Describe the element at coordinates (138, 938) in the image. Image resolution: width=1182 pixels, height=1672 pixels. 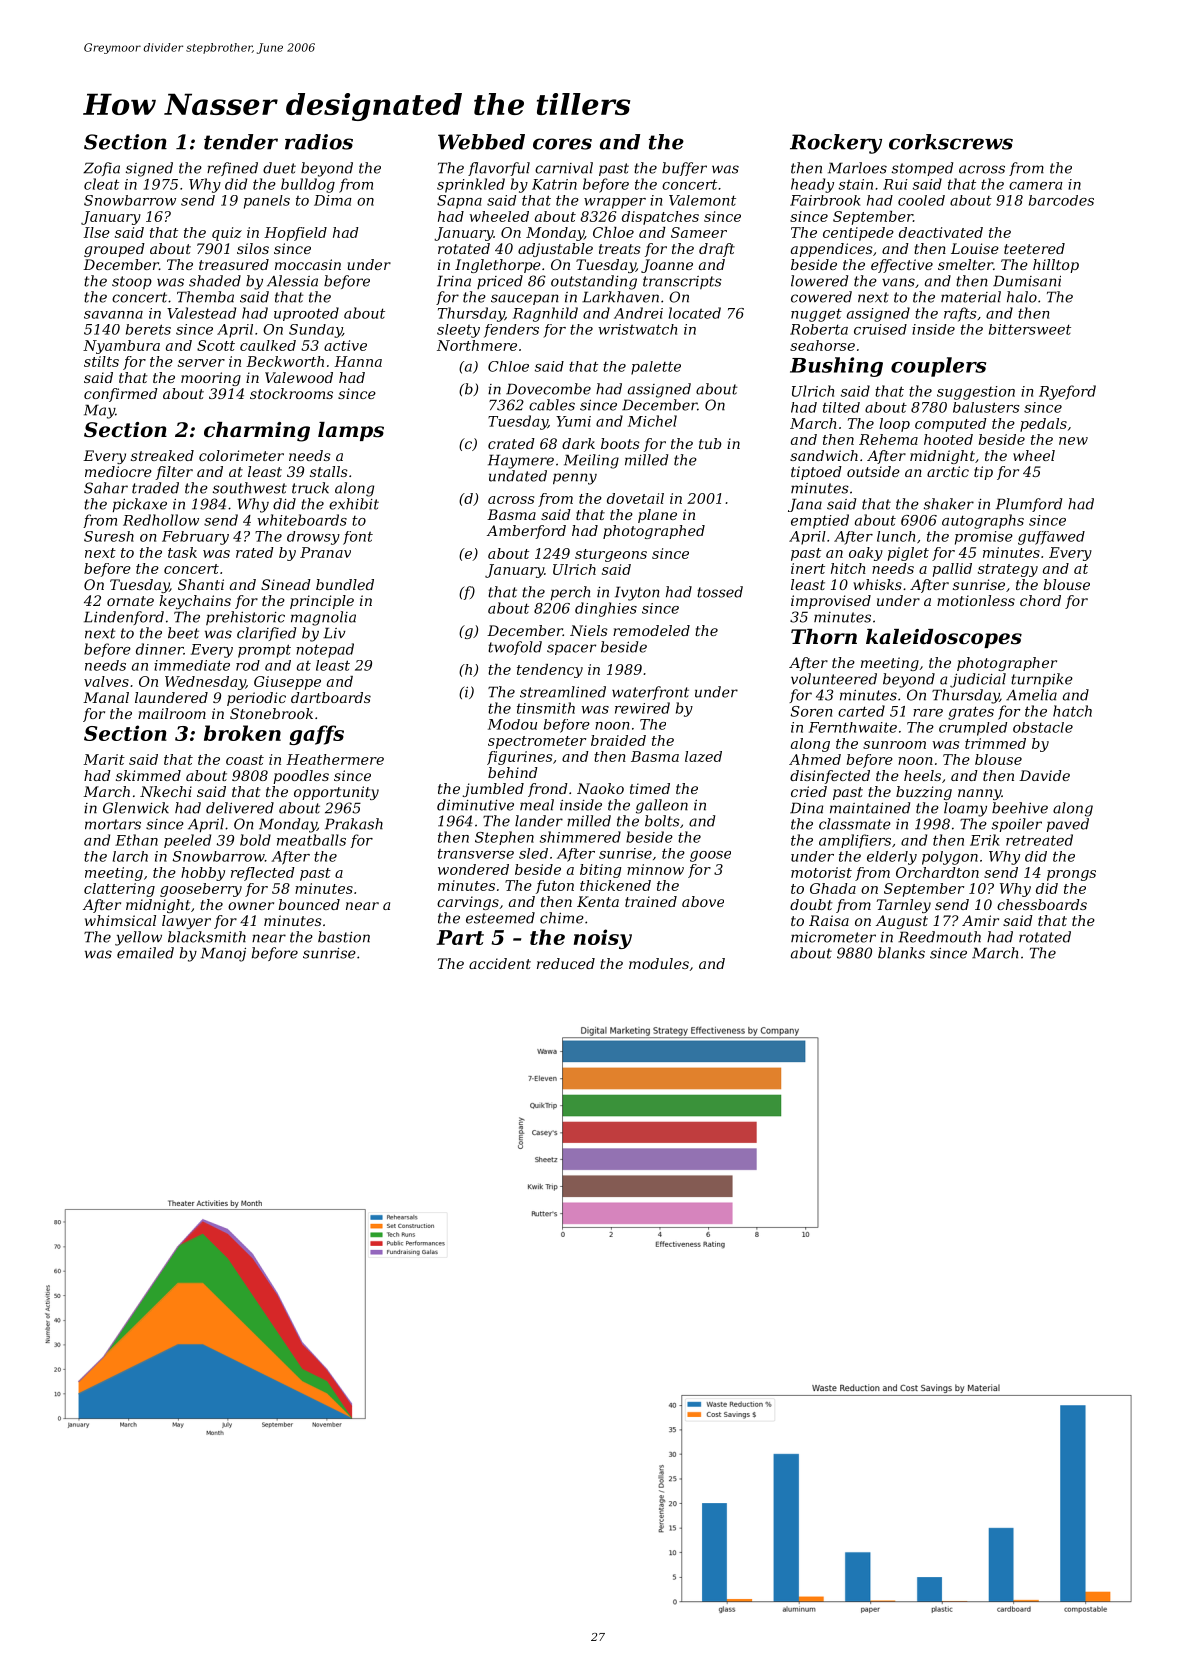
I see `yellow` at that location.
